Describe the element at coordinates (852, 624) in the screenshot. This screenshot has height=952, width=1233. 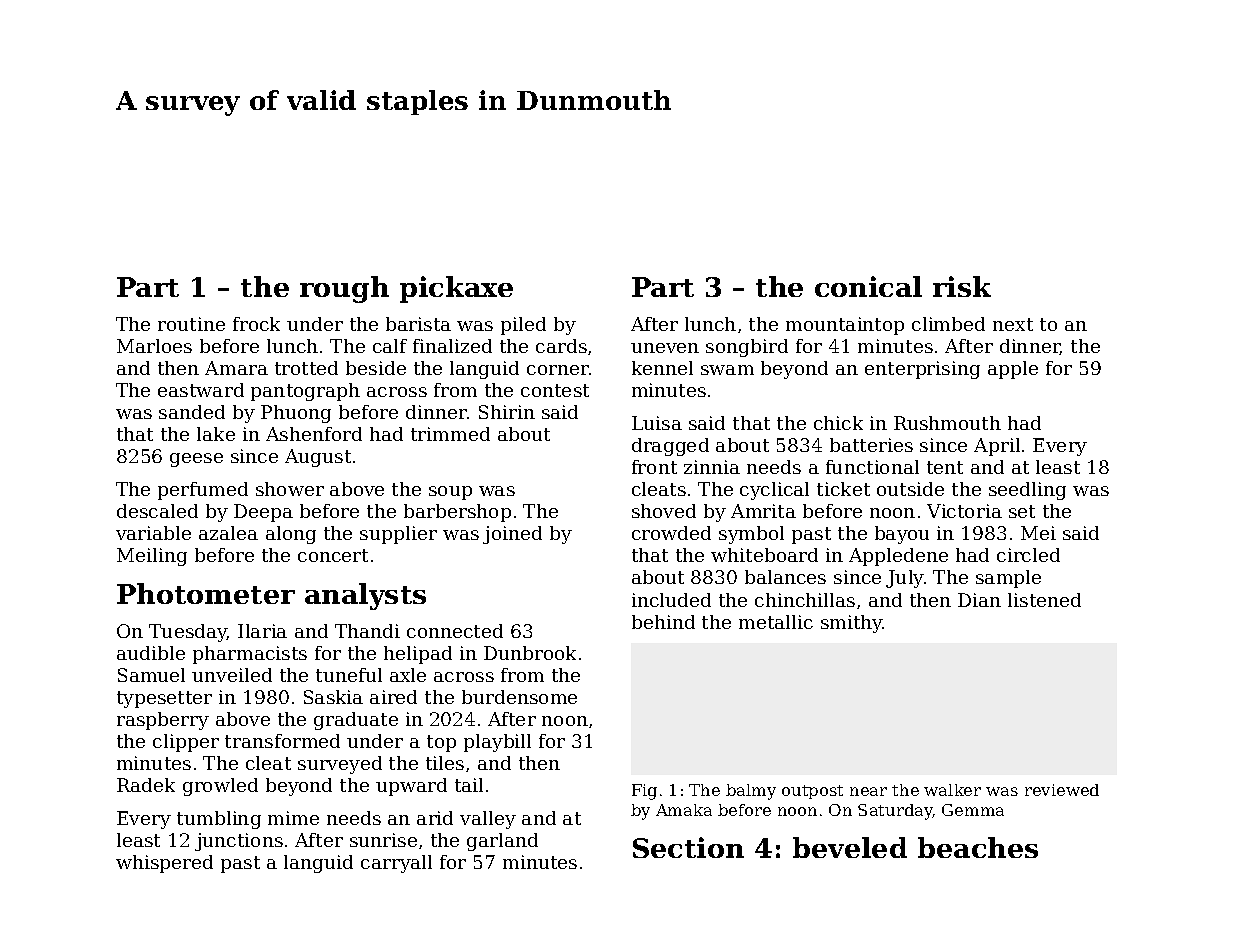
I see `smithy` at that location.
